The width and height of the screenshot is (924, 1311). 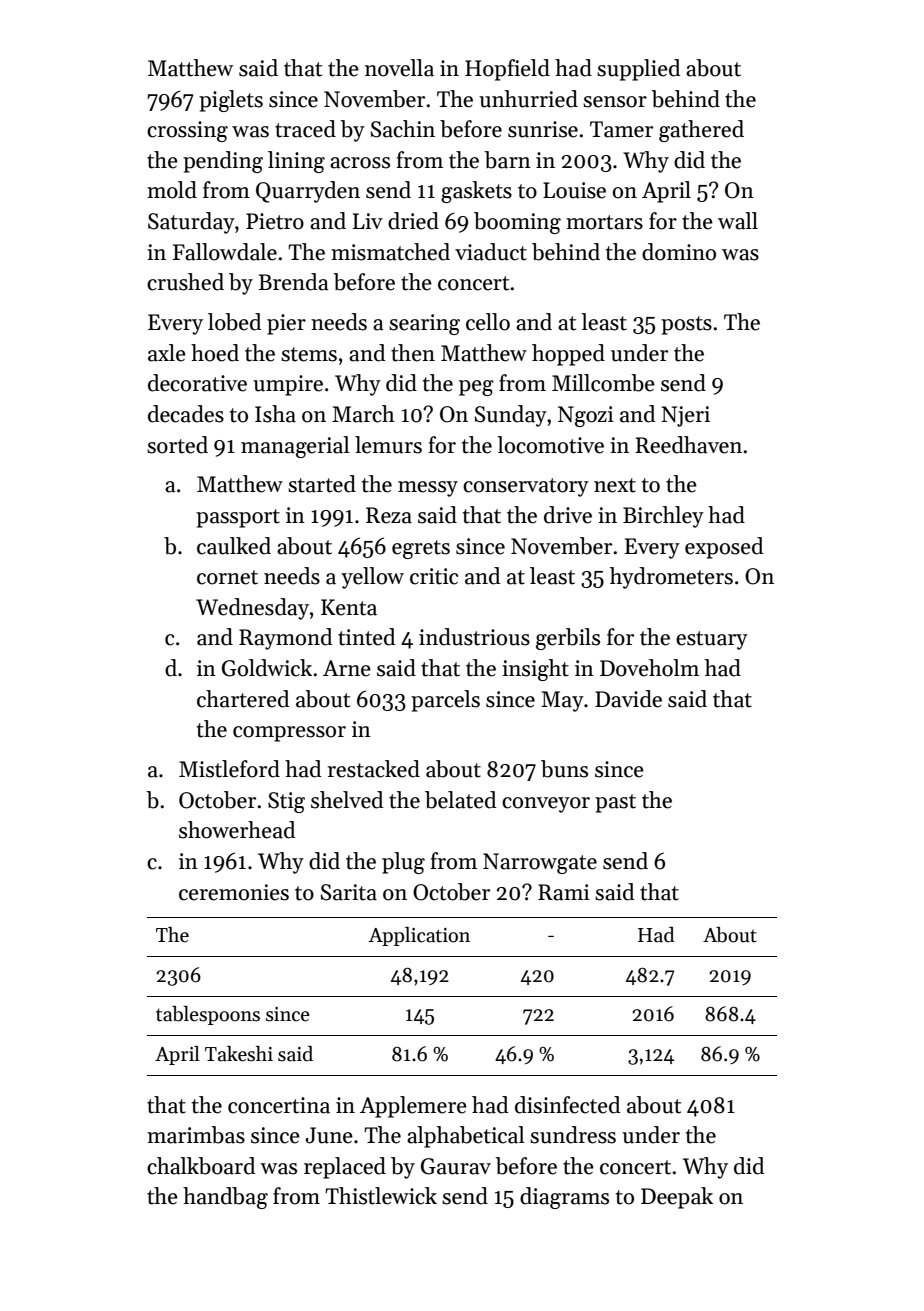 I want to click on Thistlewick, so click(x=381, y=1196).
